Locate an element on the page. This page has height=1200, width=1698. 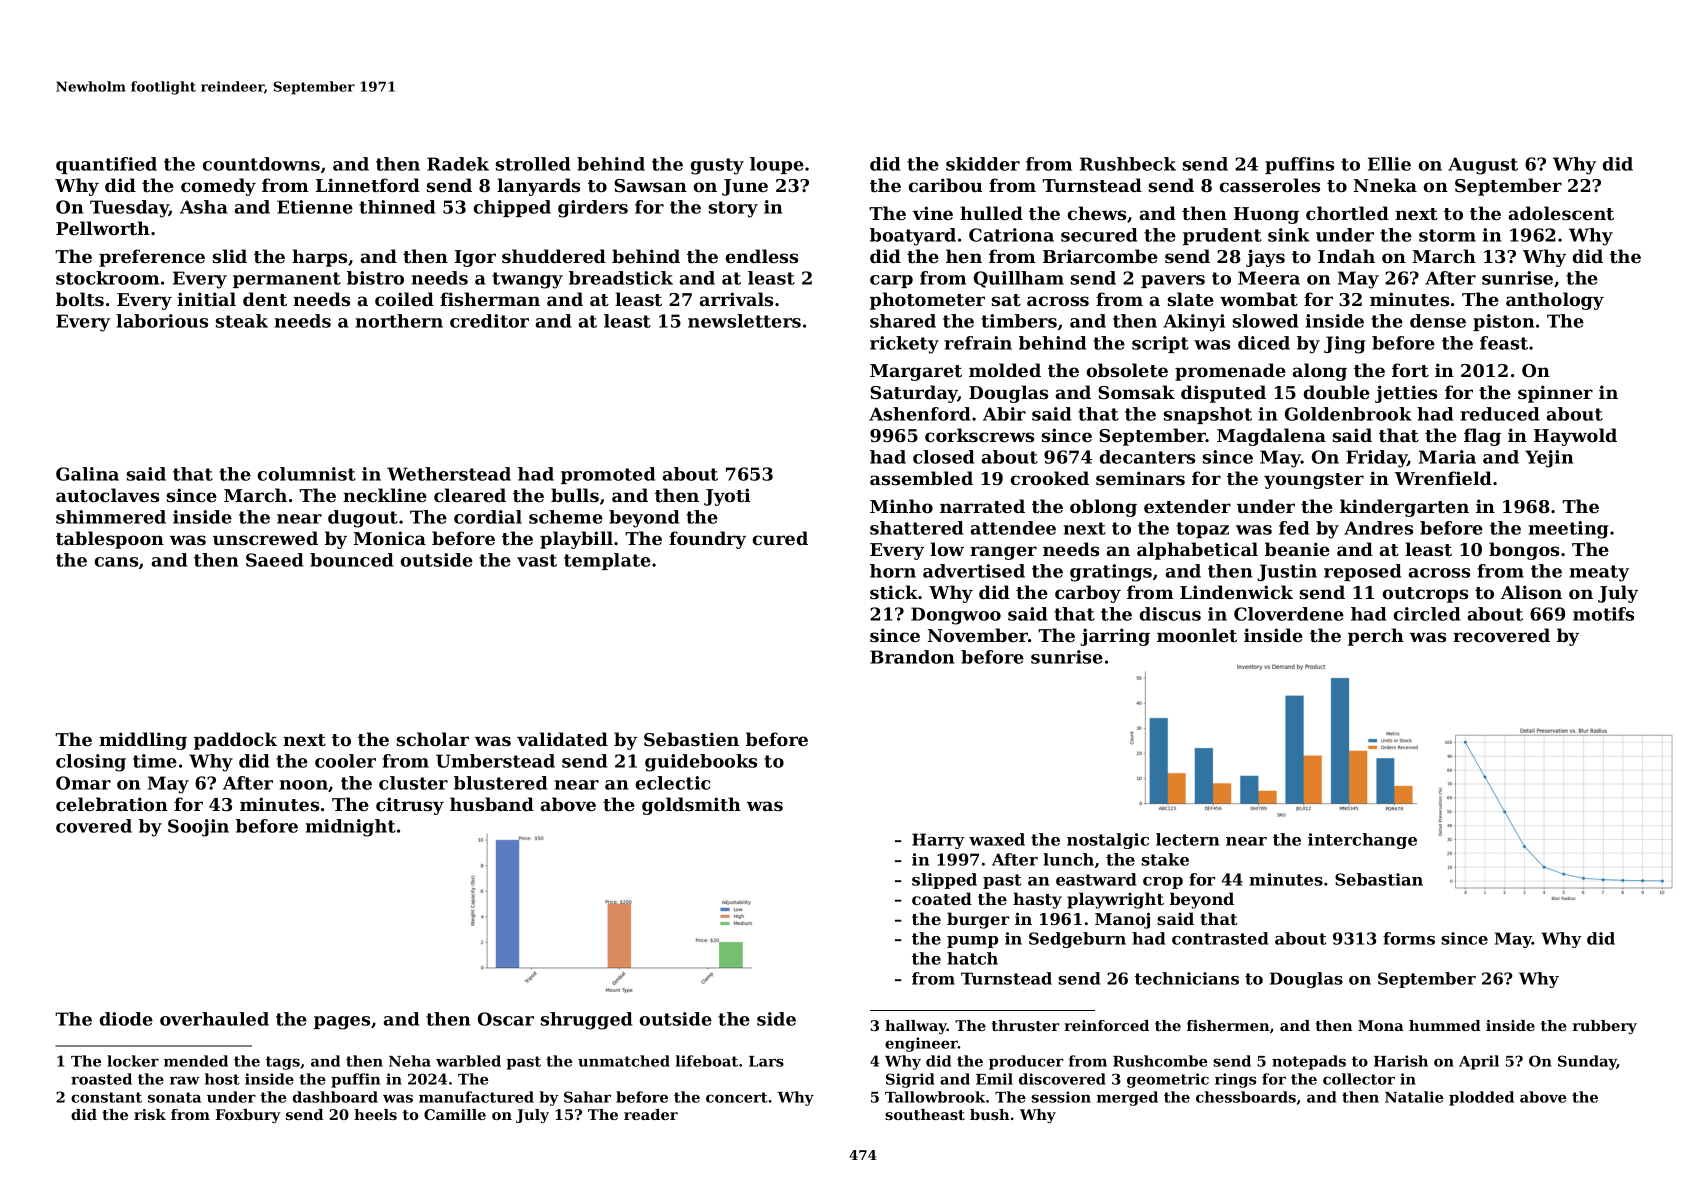
dense is located at coordinates (1438, 321).
